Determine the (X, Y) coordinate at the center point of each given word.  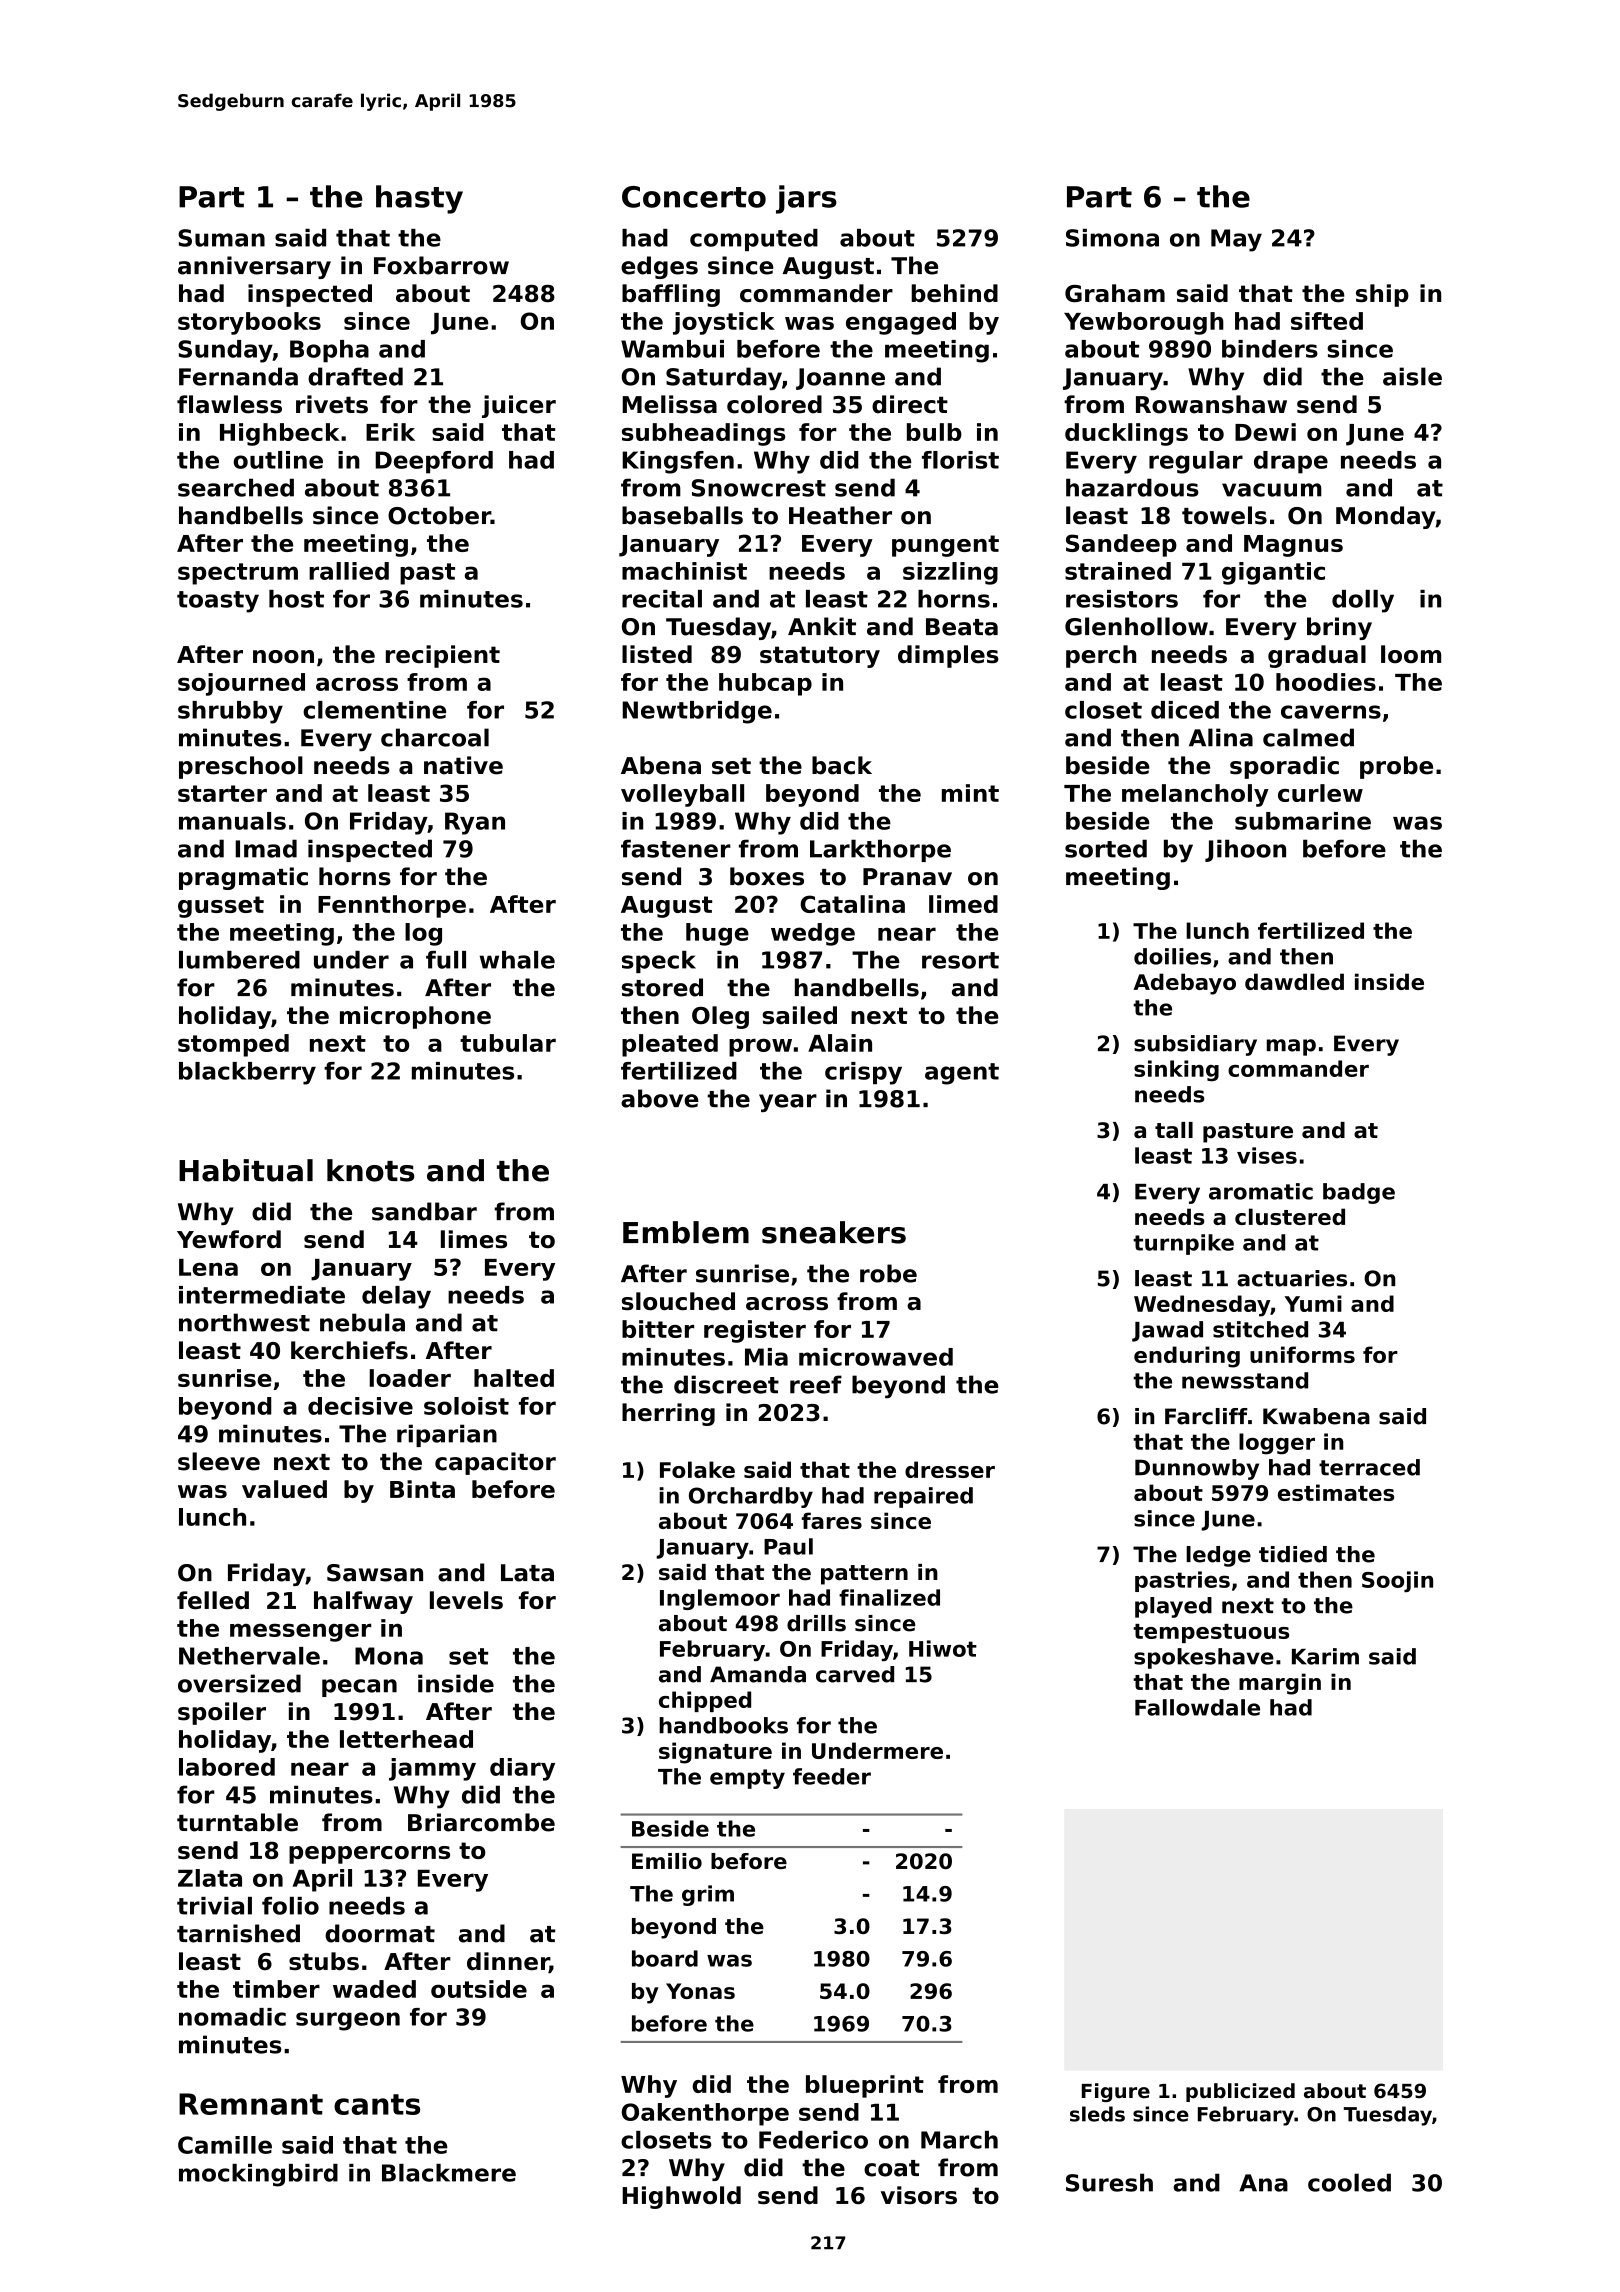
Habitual (246, 1170)
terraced (1369, 1467)
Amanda (758, 1674)
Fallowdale (1197, 1707)
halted (514, 1378)
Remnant (251, 2104)
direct (910, 404)
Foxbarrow (441, 265)
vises (1267, 1155)
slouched (678, 1301)
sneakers (834, 1232)
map (1291, 1047)
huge (717, 934)
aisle (1412, 376)
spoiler (222, 1713)
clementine (374, 710)
